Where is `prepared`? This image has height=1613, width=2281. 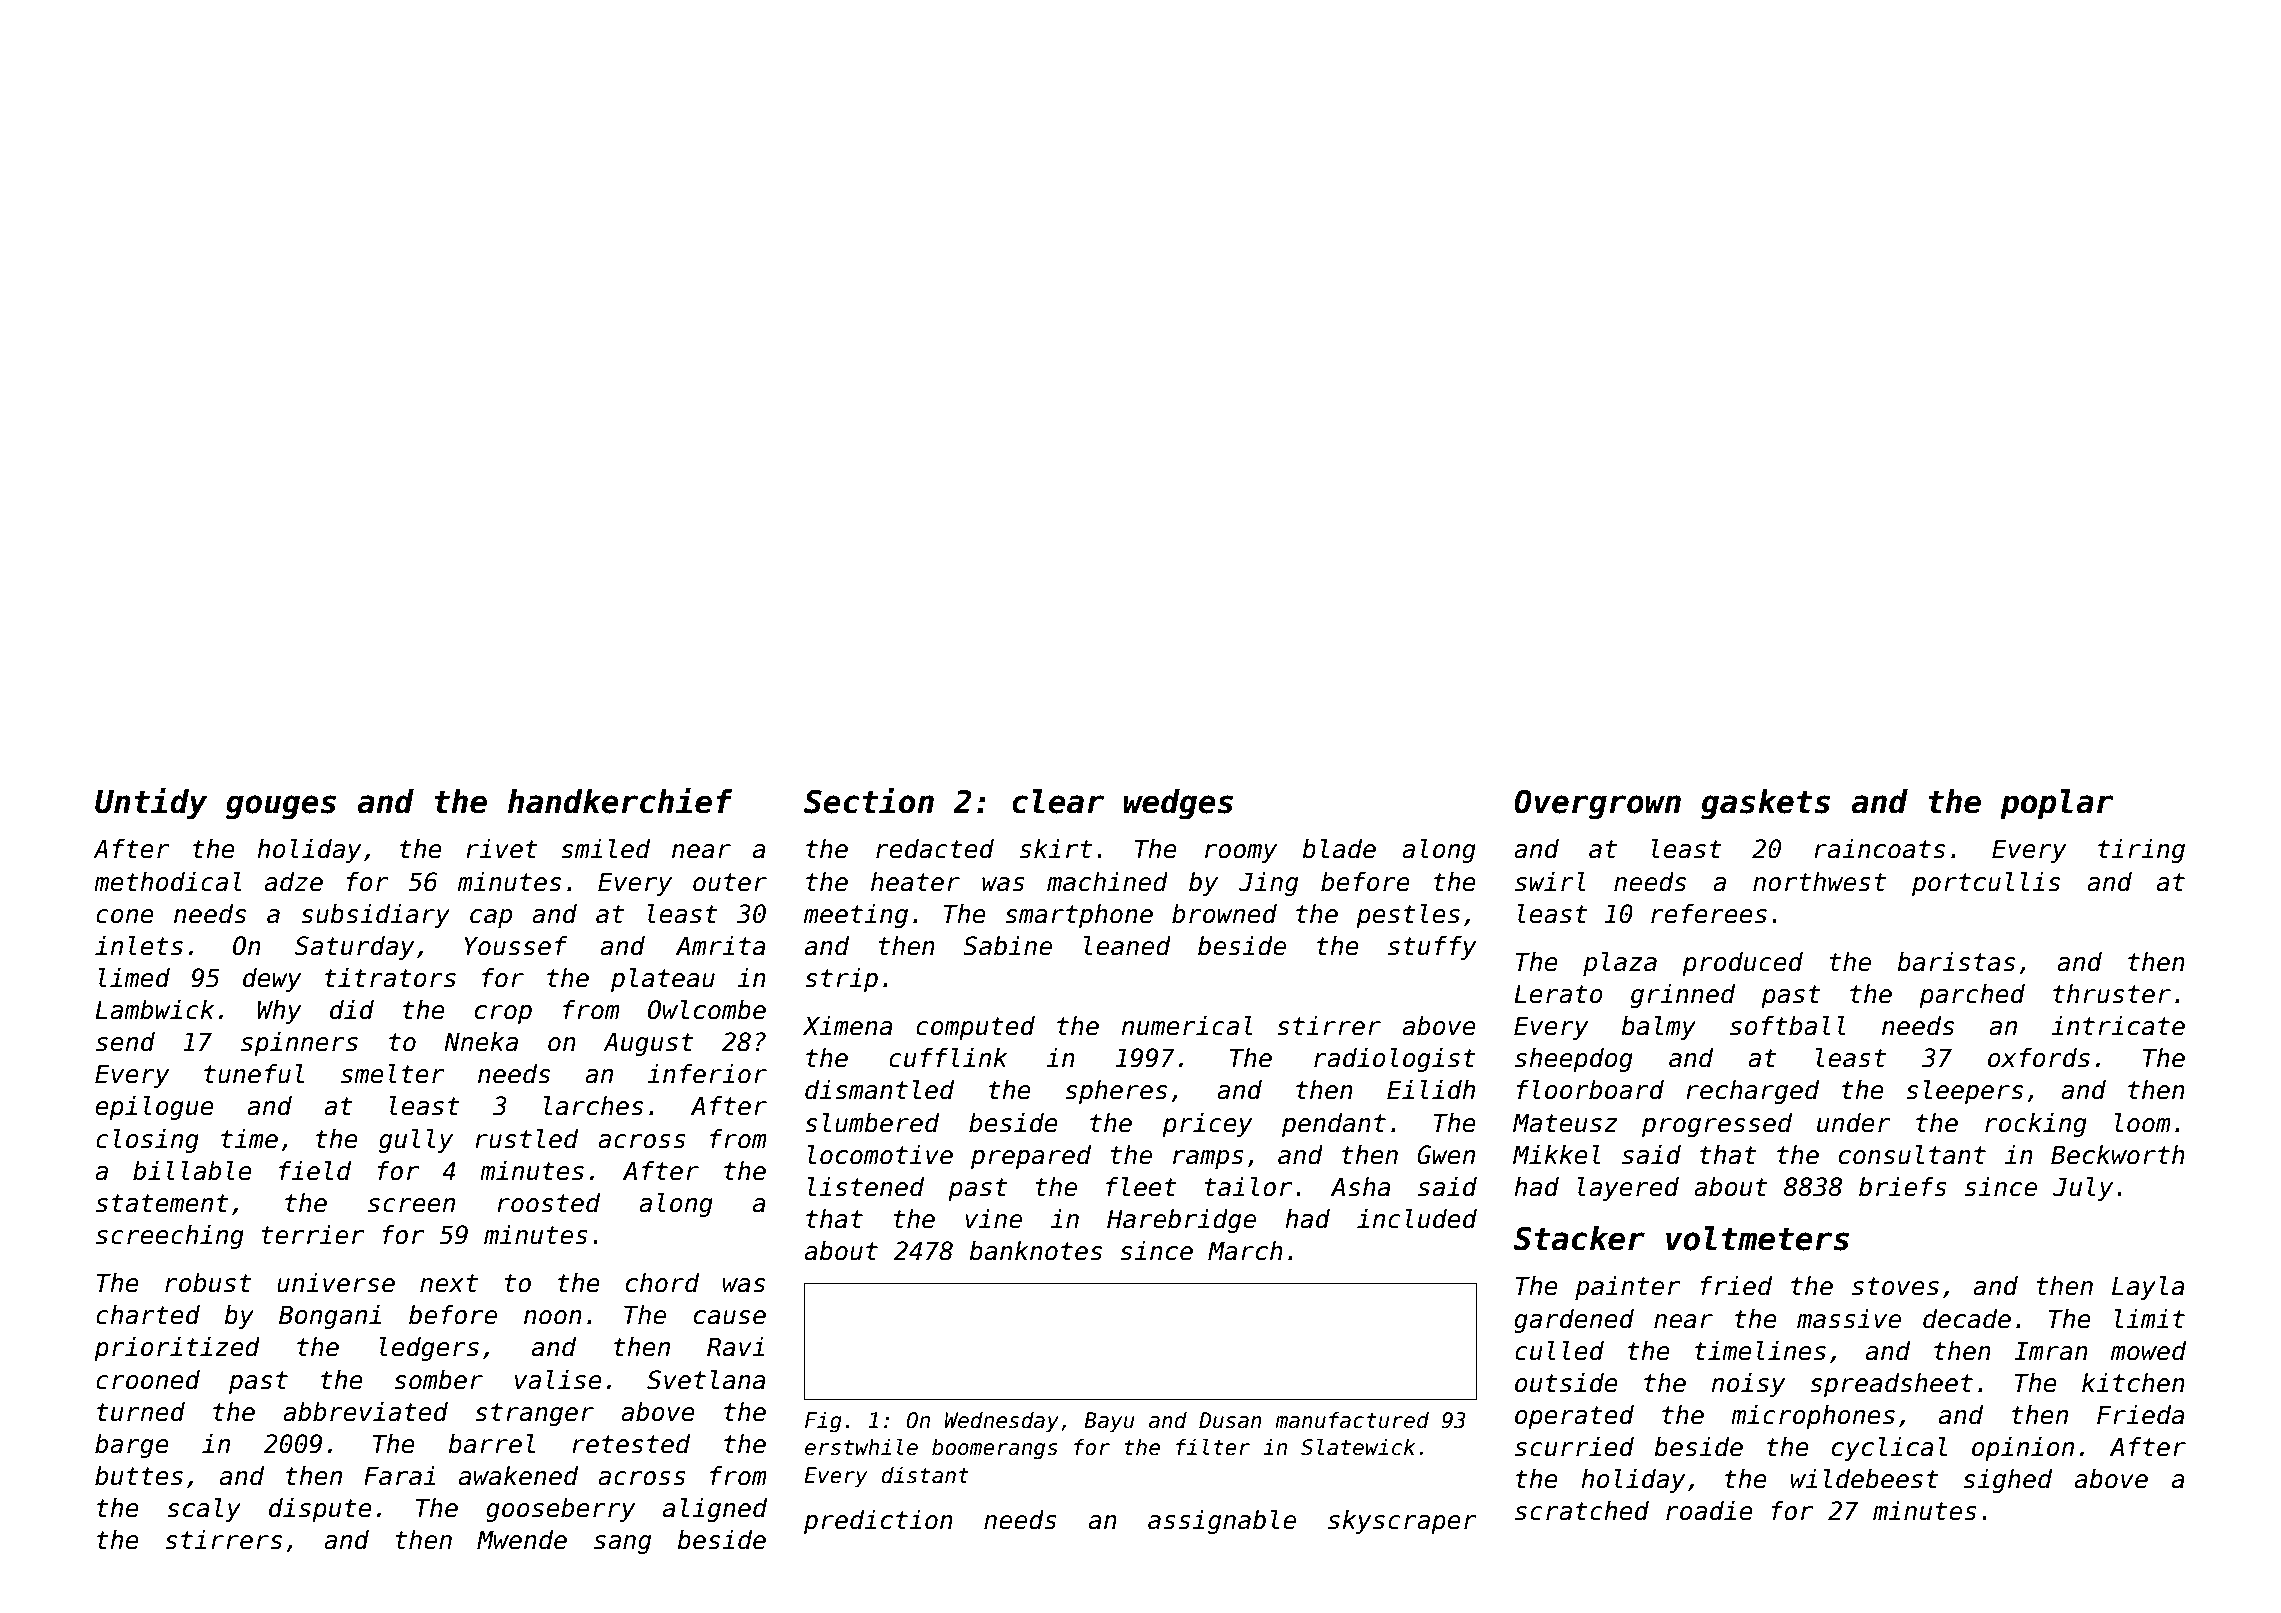 prepared is located at coordinates (1031, 1157).
